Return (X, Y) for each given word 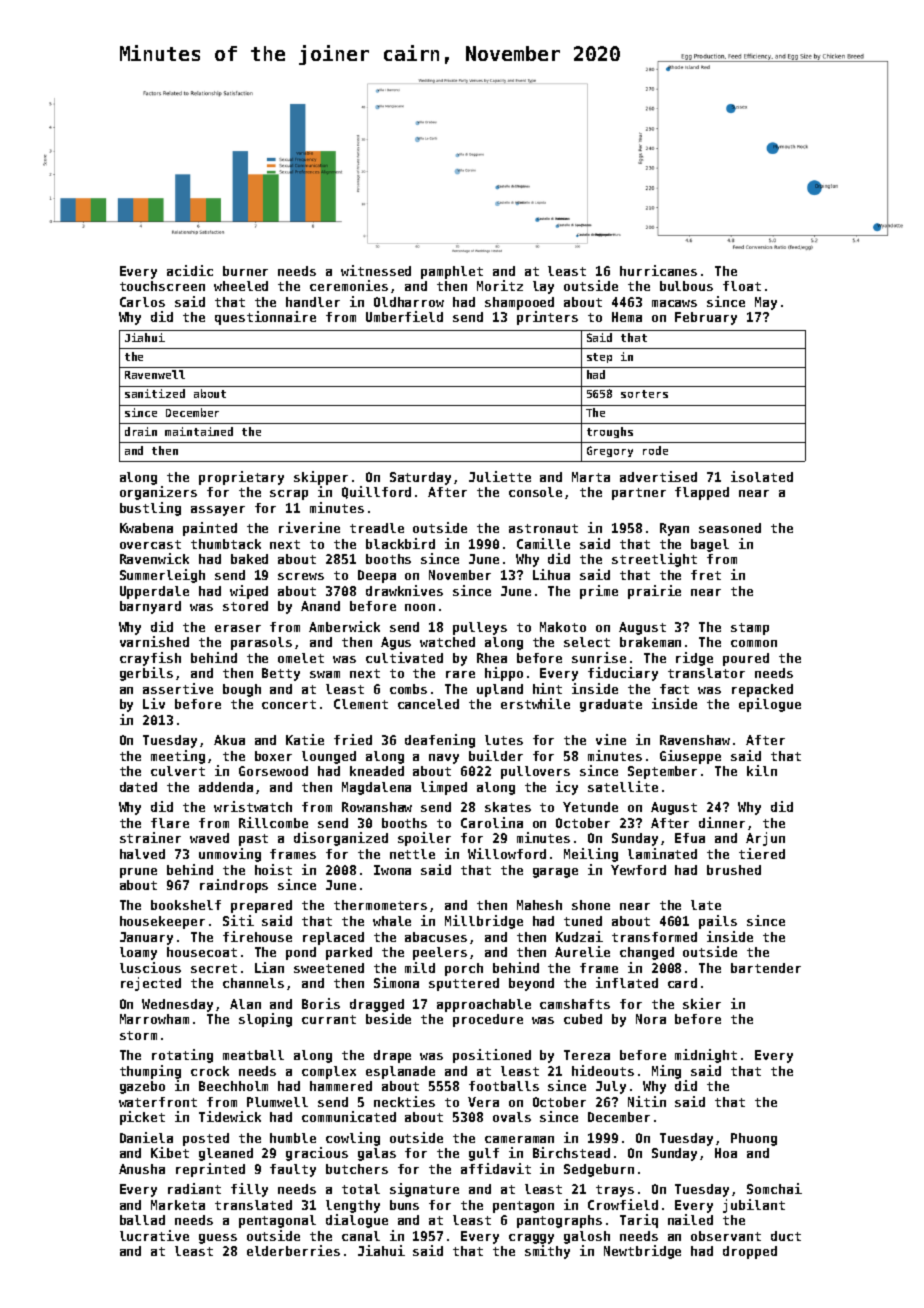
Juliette (500, 476)
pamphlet (452, 272)
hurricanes (658, 270)
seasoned (730, 528)
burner (245, 271)
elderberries (293, 1250)
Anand (320, 606)
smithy (547, 1252)
